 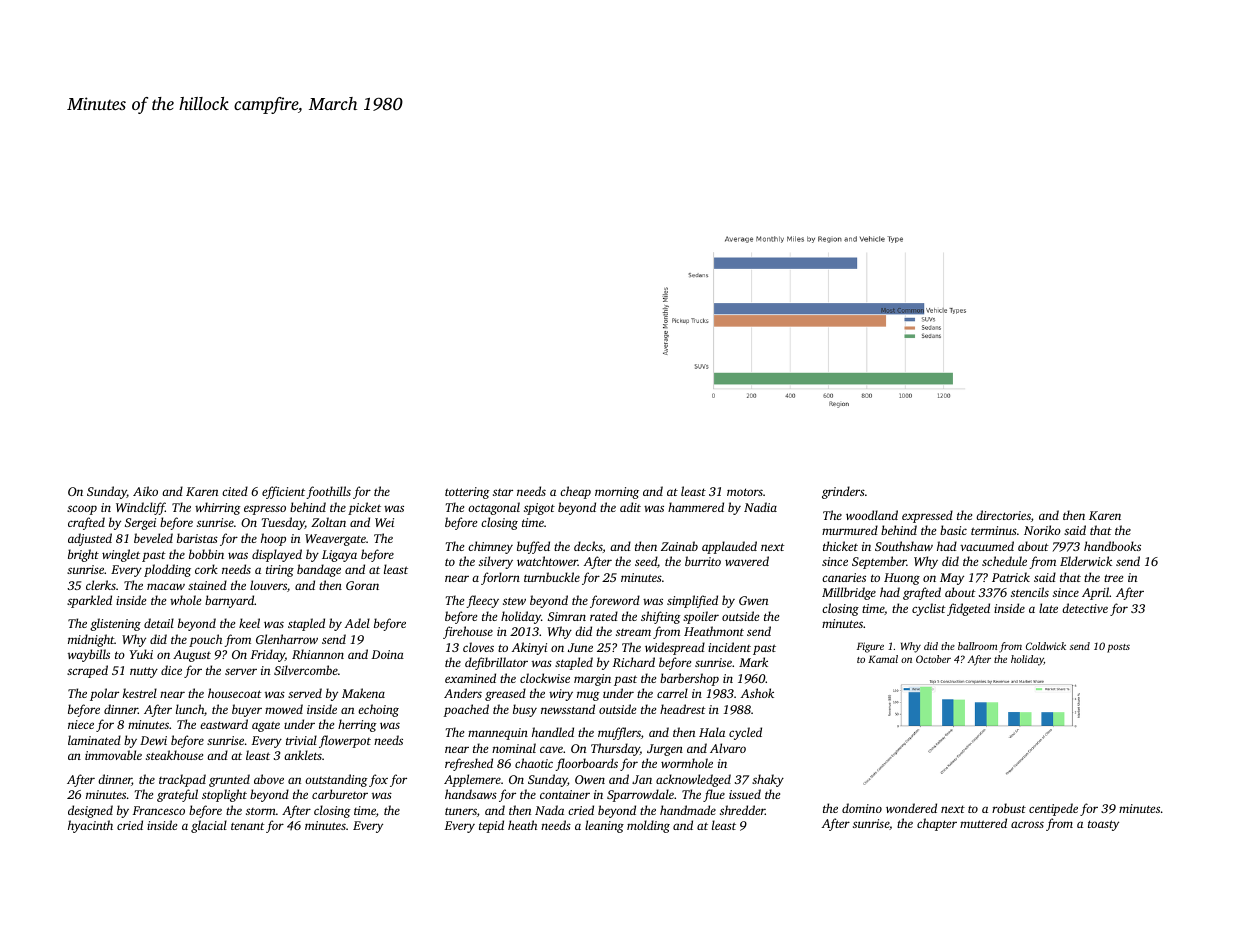 What do you see at coordinates (140, 524) in the screenshot?
I see `Sergei` at bounding box center [140, 524].
